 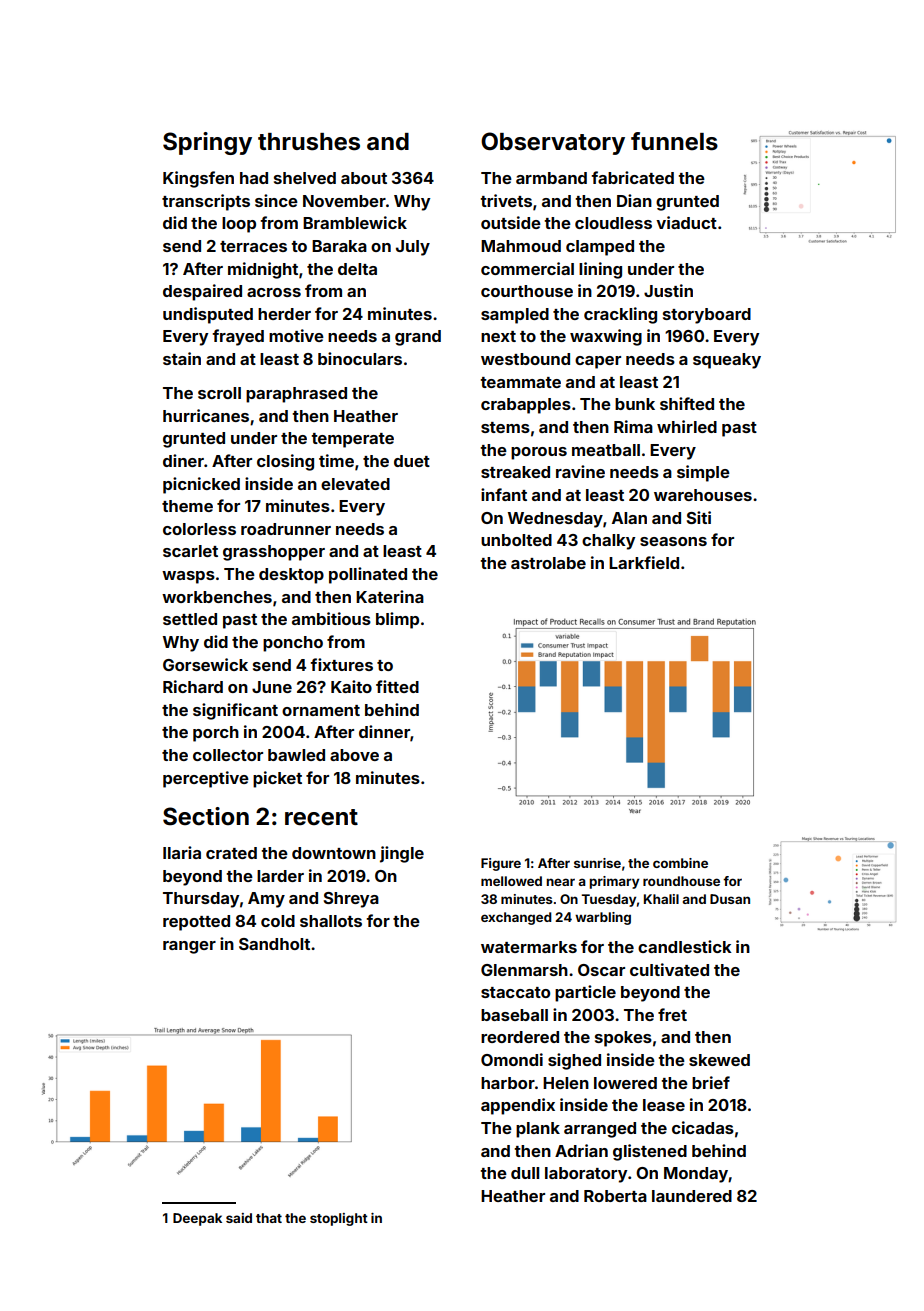 What do you see at coordinates (674, 141) in the screenshot?
I see `funnels` at bounding box center [674, 141].
